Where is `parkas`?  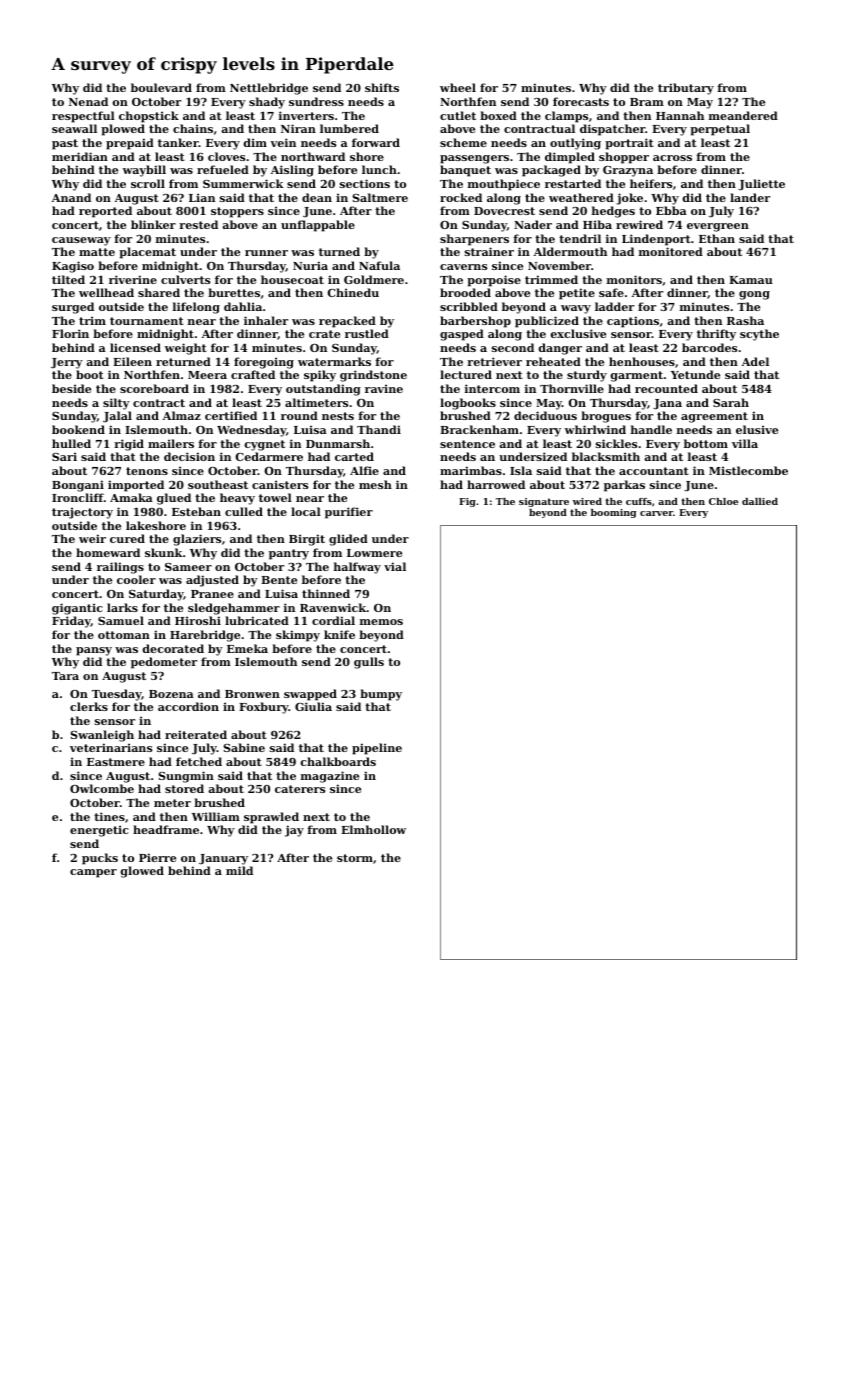
parkas is located at coordinates (624, 486).
